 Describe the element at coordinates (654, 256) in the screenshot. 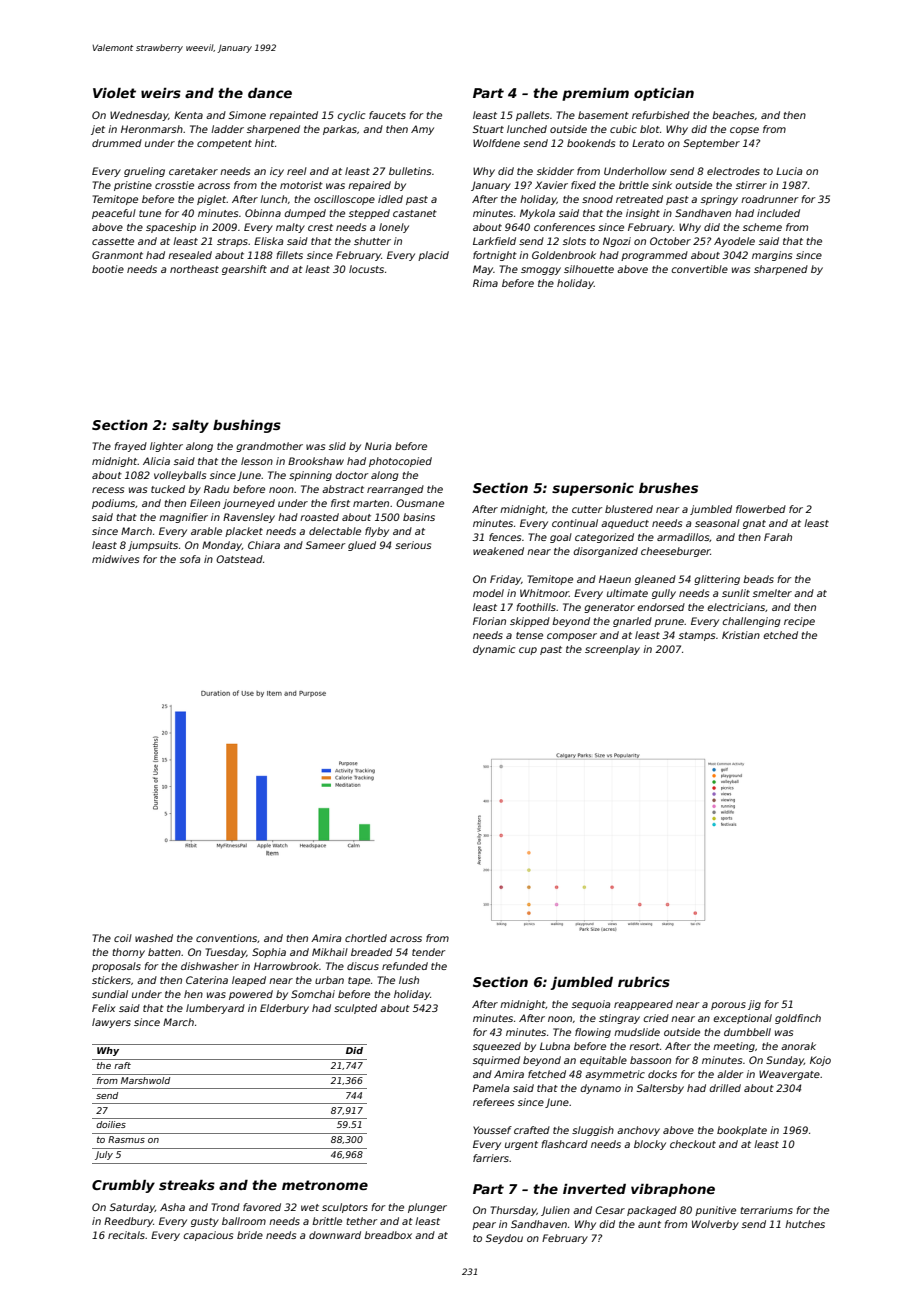

I see `programmed` at that location.
